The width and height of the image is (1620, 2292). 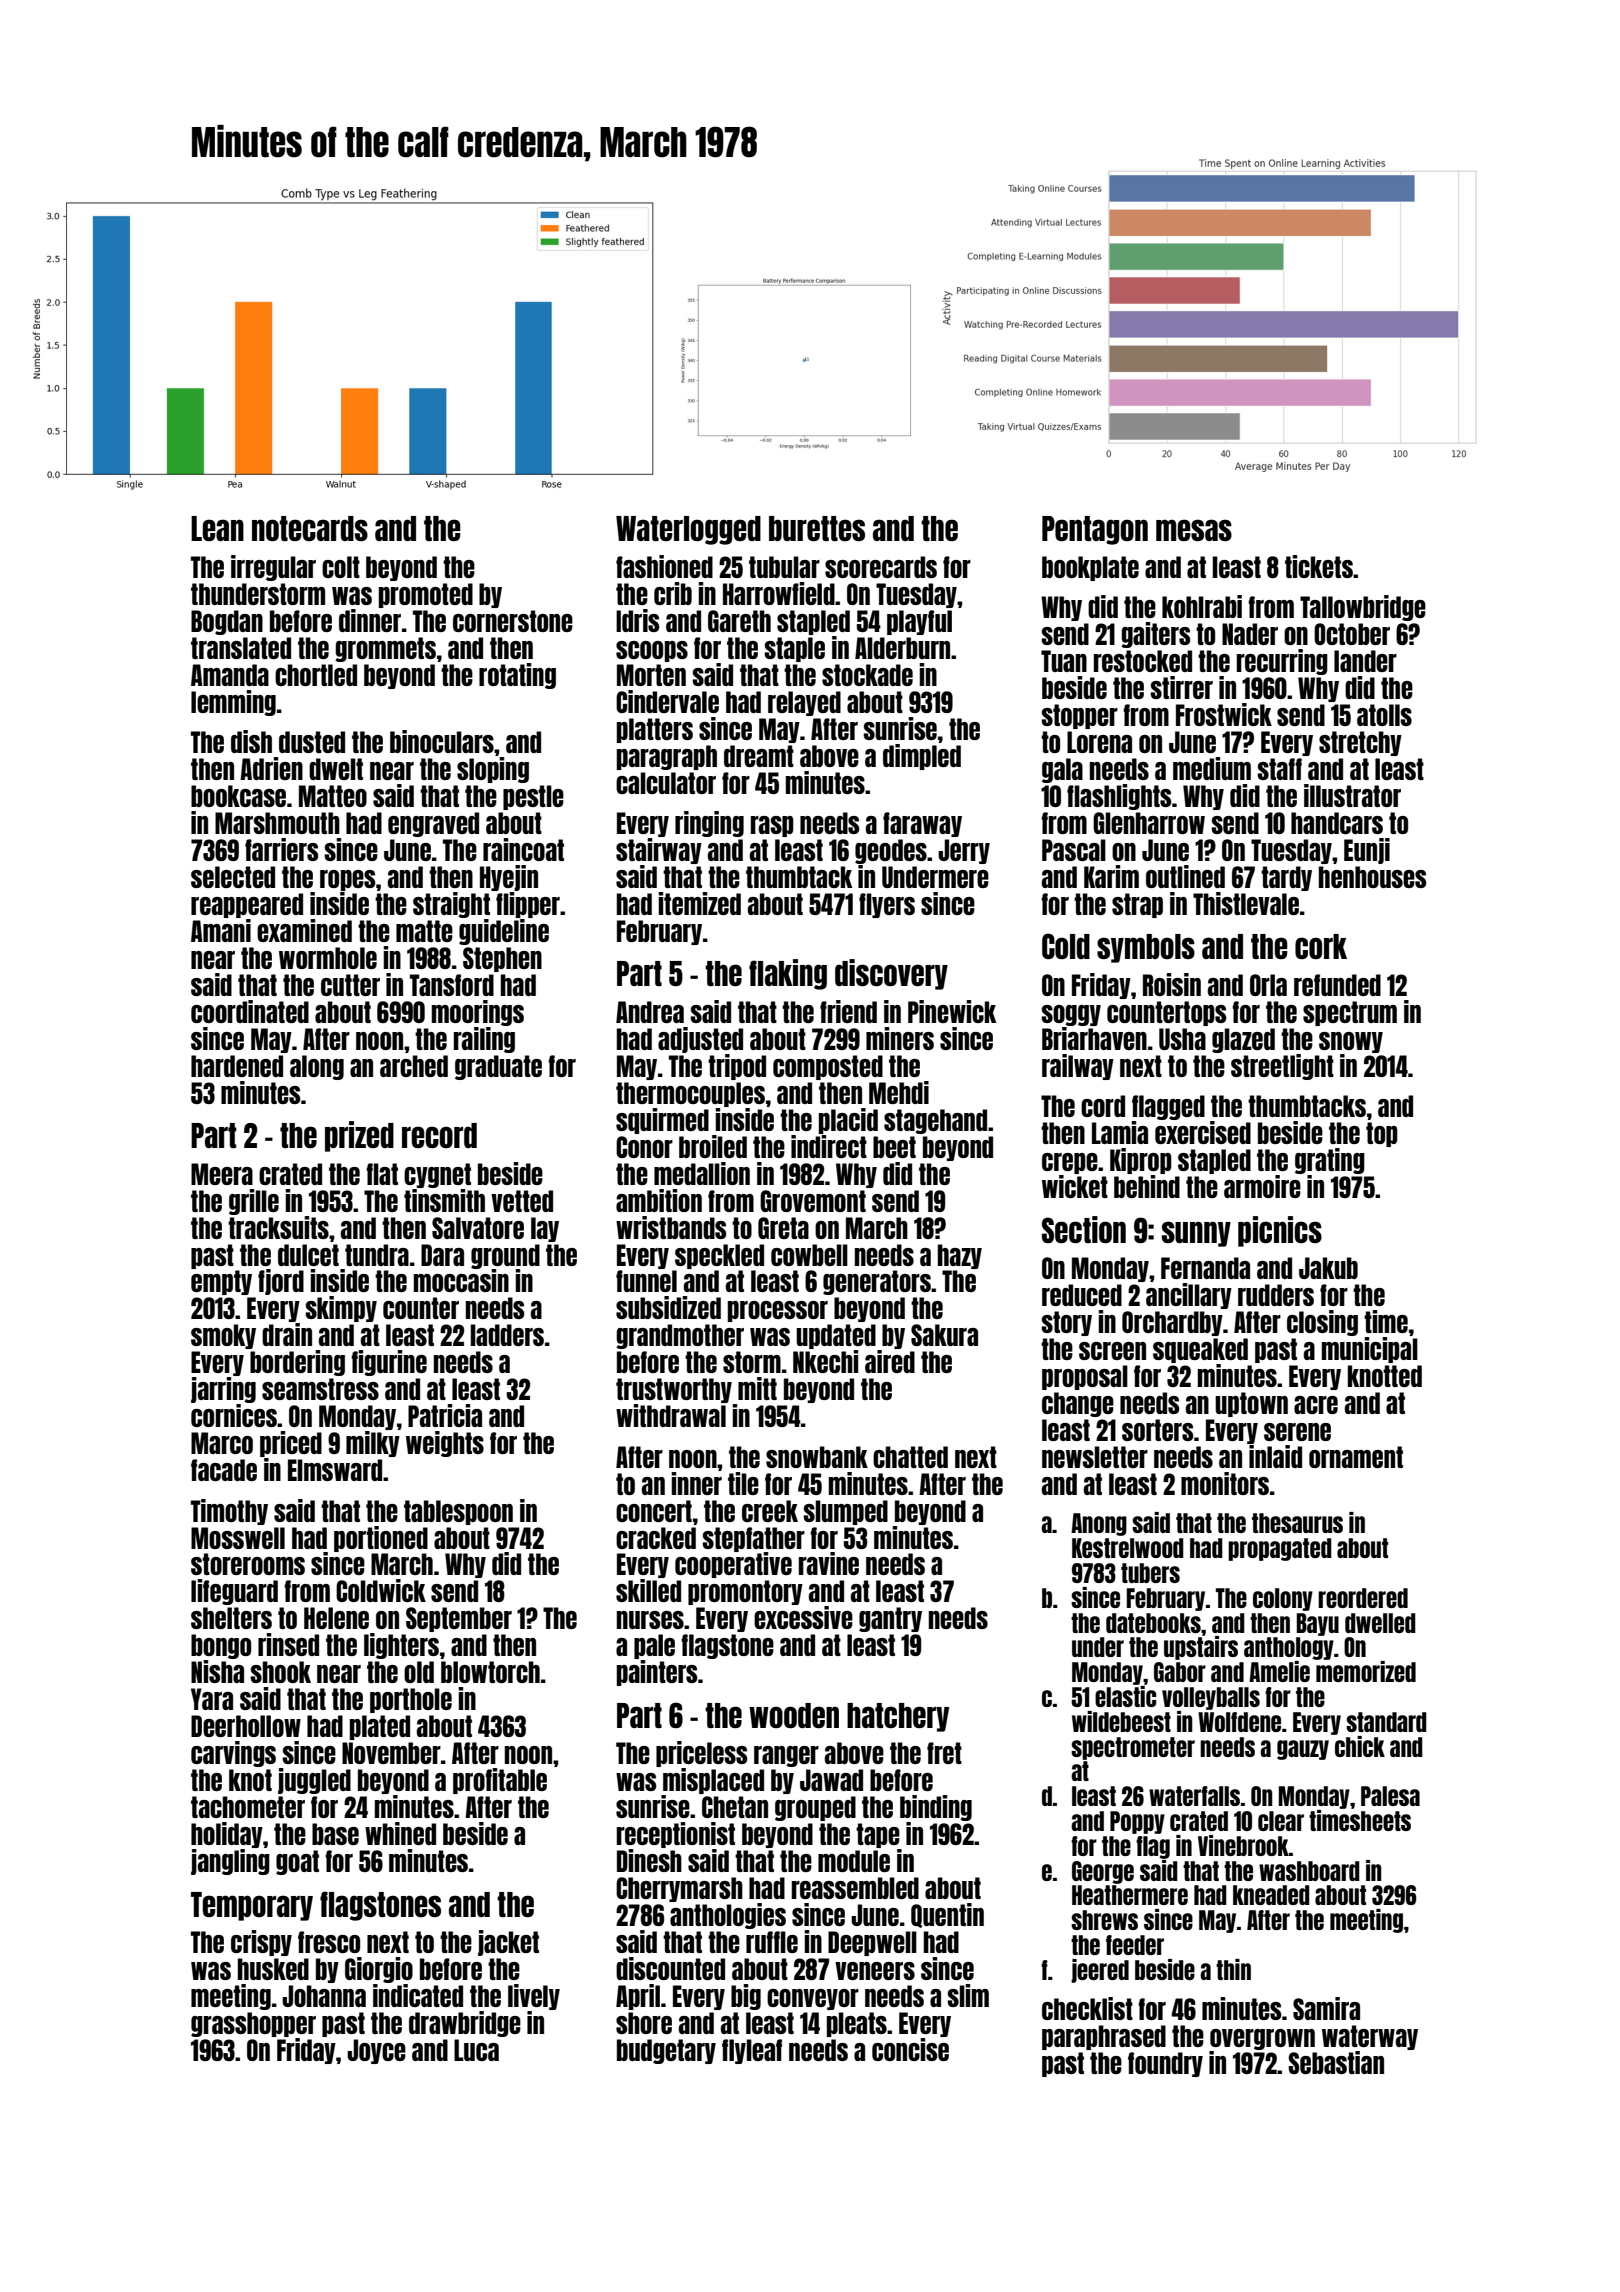 What do you see at coordinates (676, 1835) in the image?
I see `receptionist` at bounding box center [676, 1835].
